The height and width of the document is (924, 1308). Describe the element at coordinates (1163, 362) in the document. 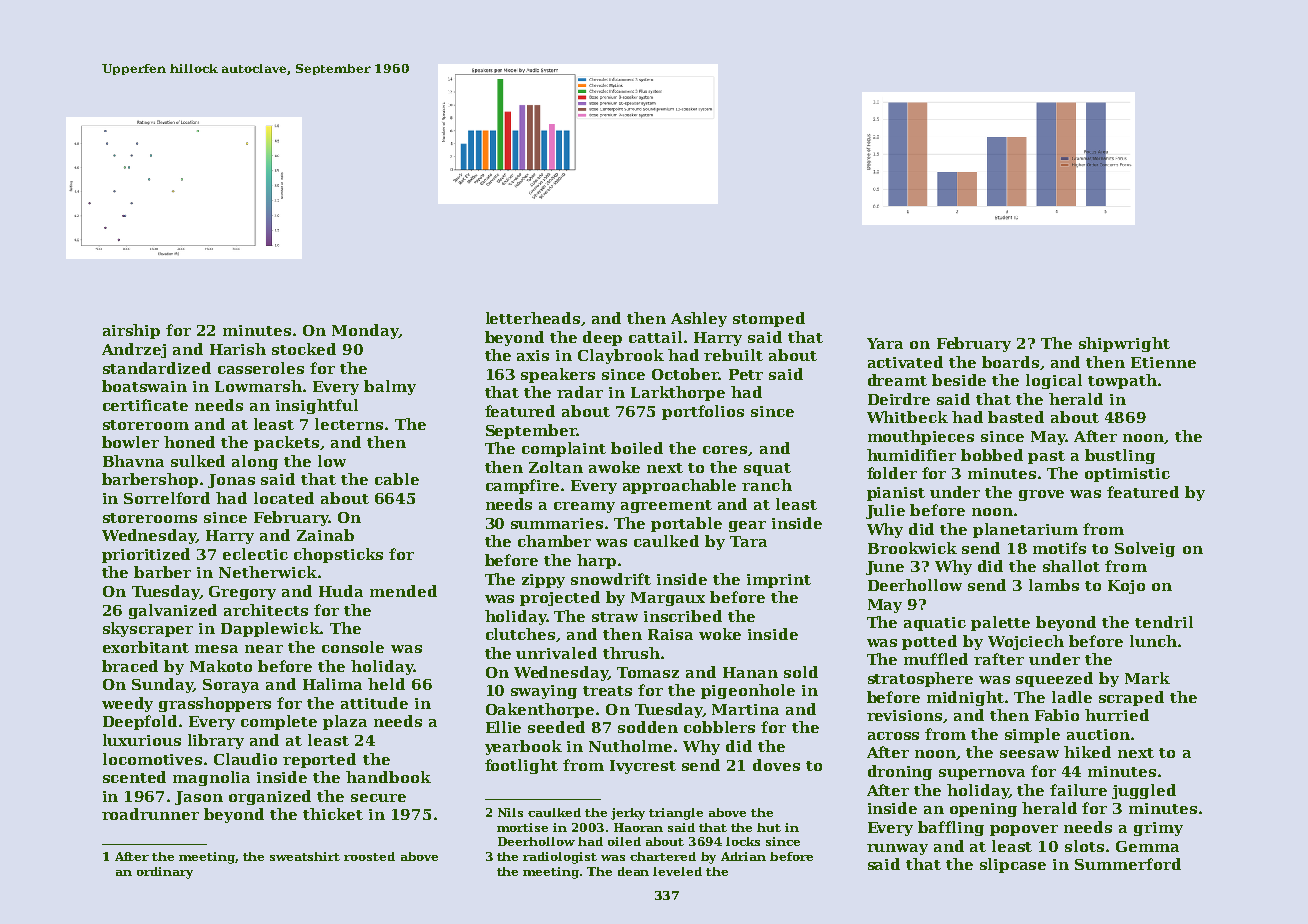

I see `Etienne` at that location.
